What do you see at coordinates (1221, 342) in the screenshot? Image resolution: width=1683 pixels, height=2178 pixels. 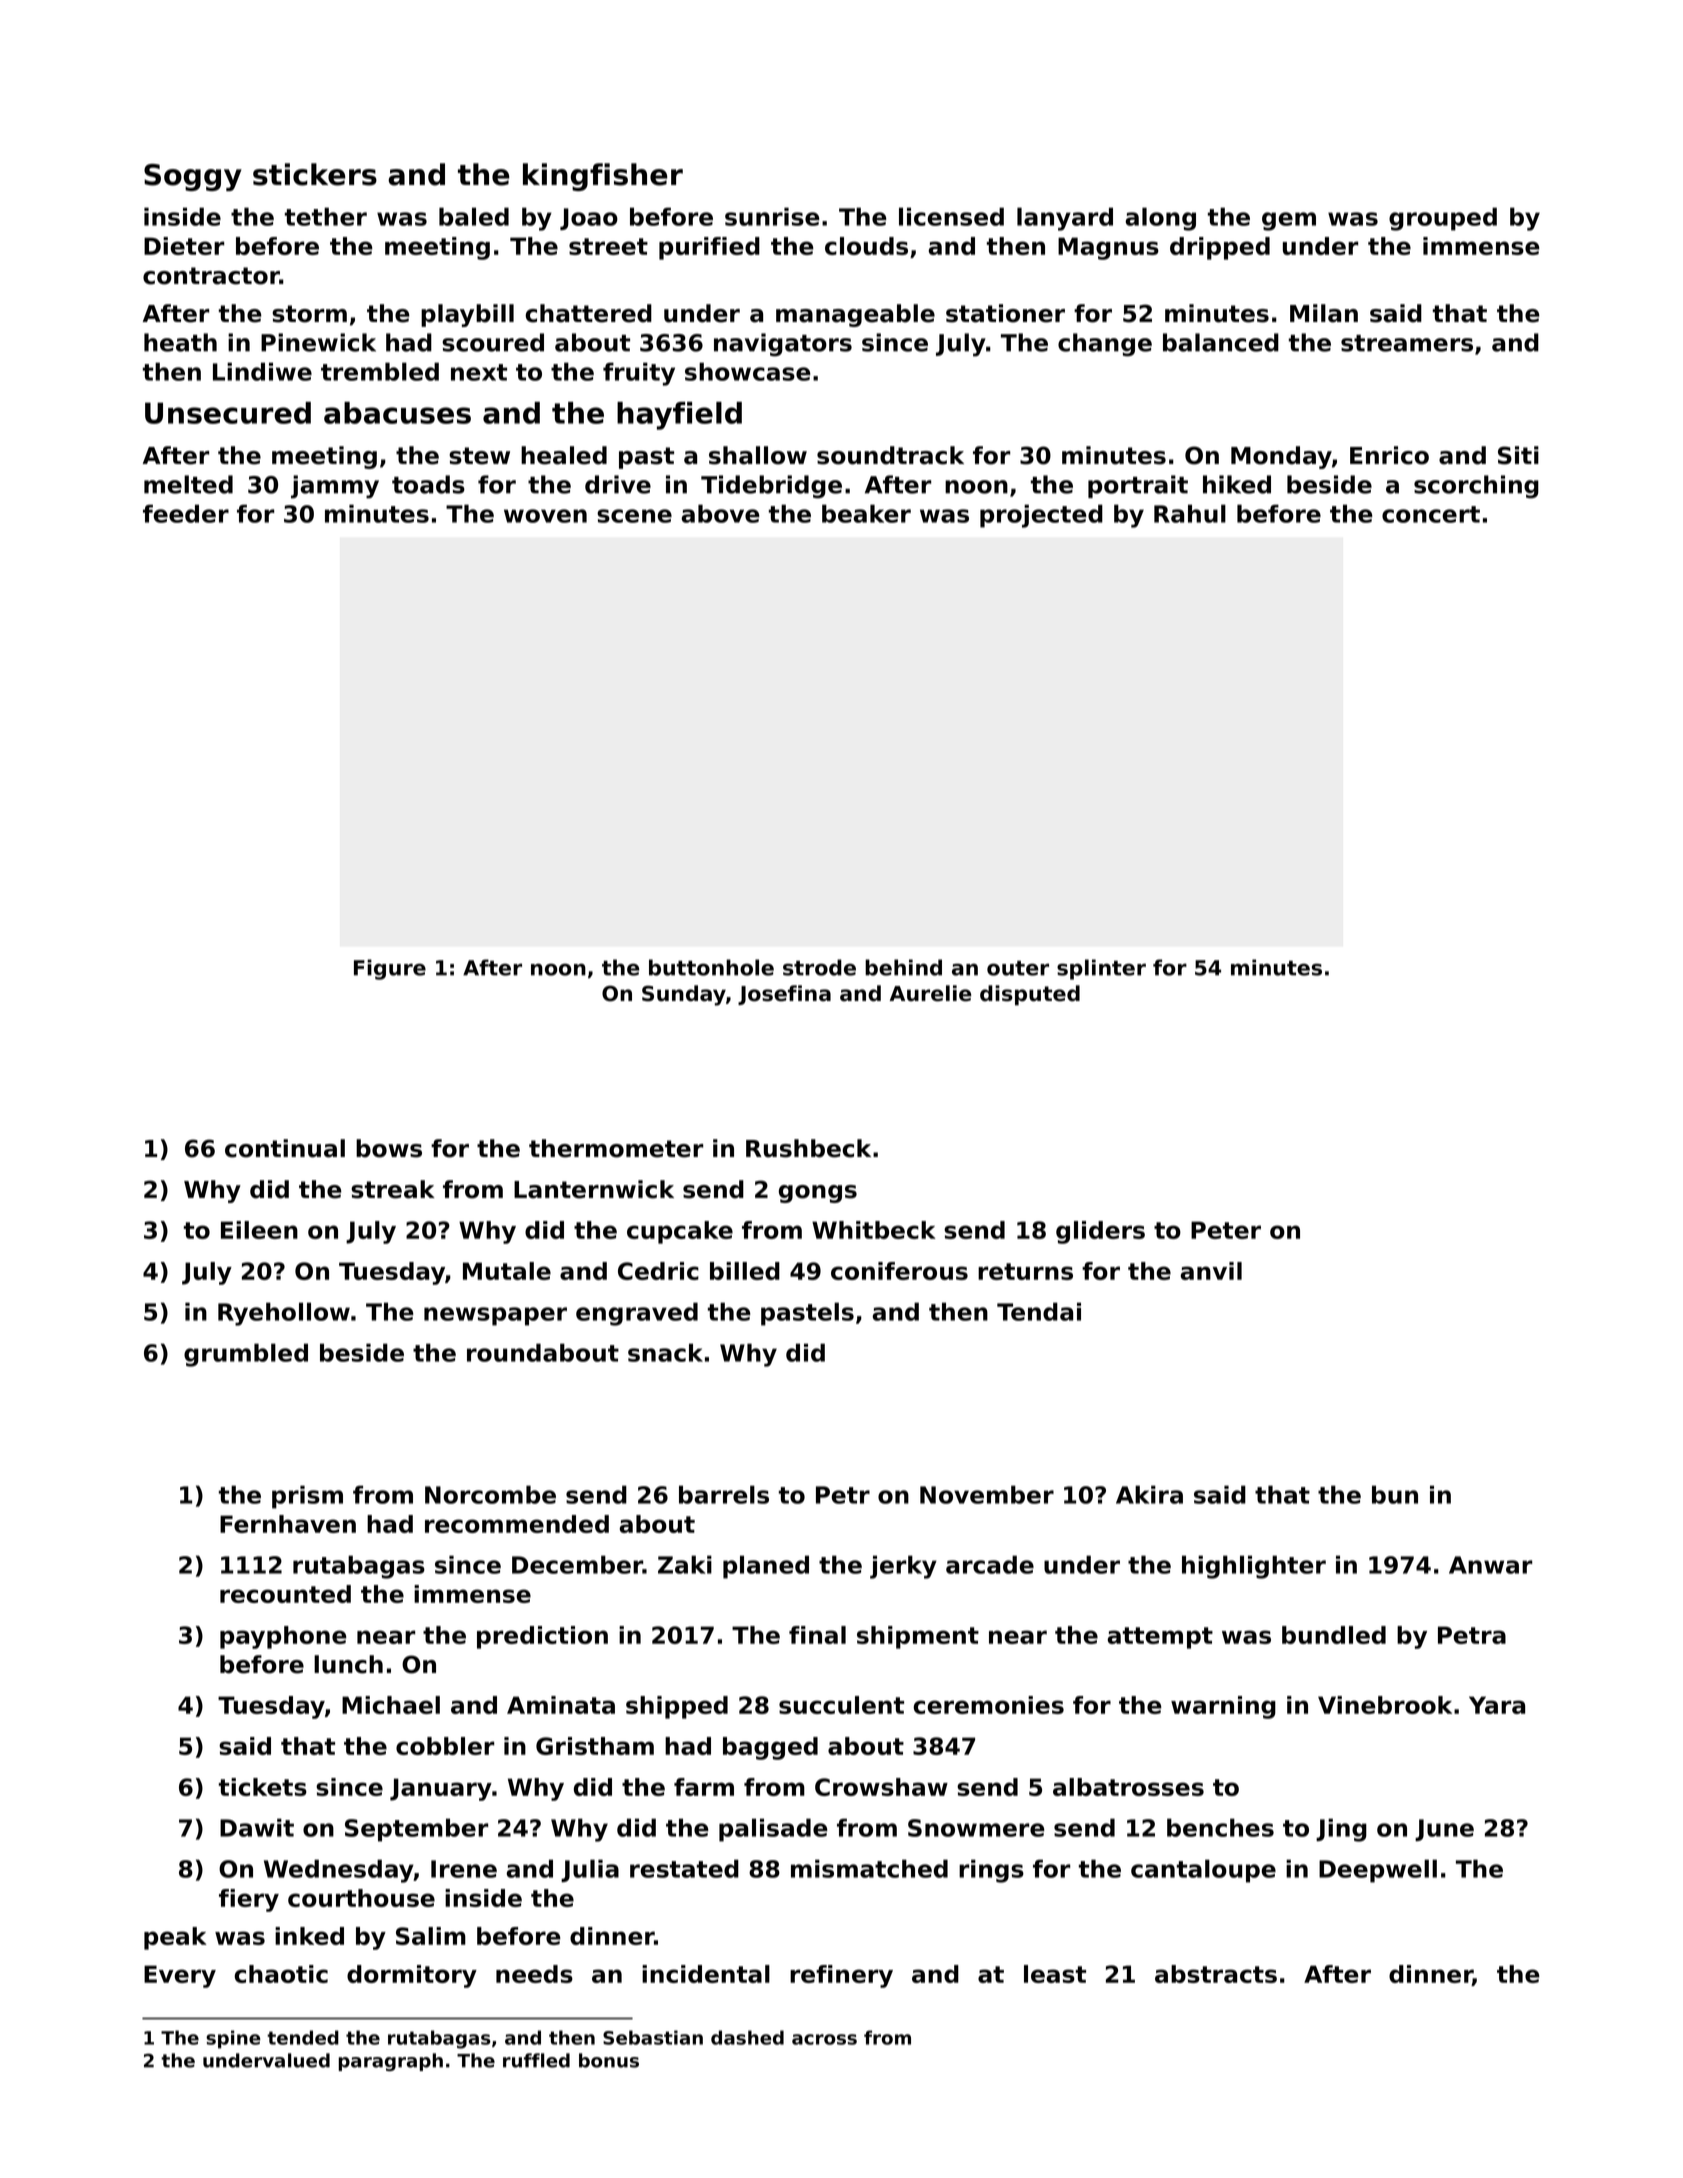 I see `balanced` at bounding box center [1221, 342].
